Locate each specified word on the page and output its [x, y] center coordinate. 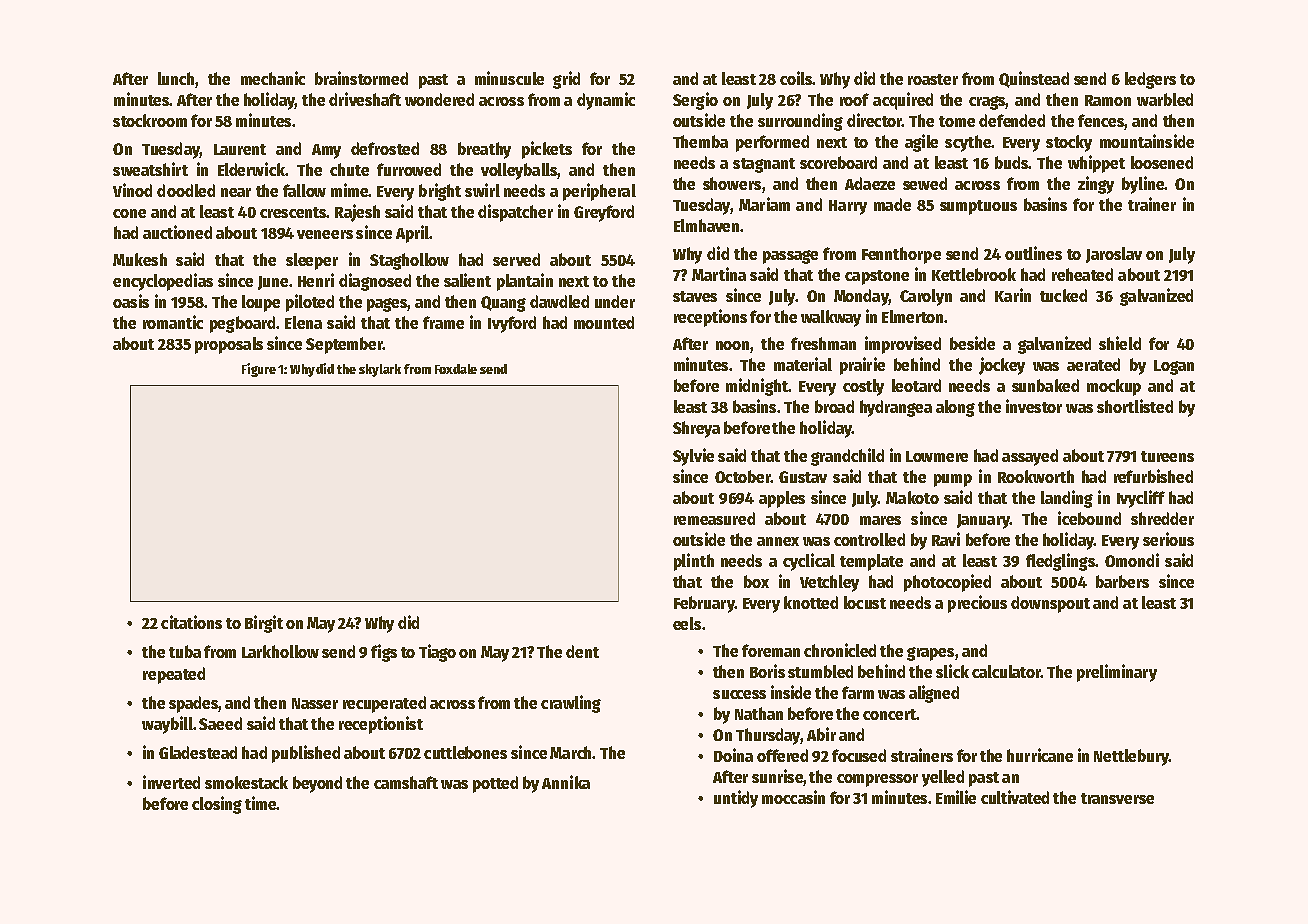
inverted [171, 782]
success [739, 694]
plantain [525, 282]
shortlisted [1135, 406]
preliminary [1117, 673]
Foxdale [456, 369]
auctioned [177, 232]
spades [194, 704]
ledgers [1150, 80]
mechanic [273, 78]
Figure [259, 370]
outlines [1033, 253]
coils [796, 78]
